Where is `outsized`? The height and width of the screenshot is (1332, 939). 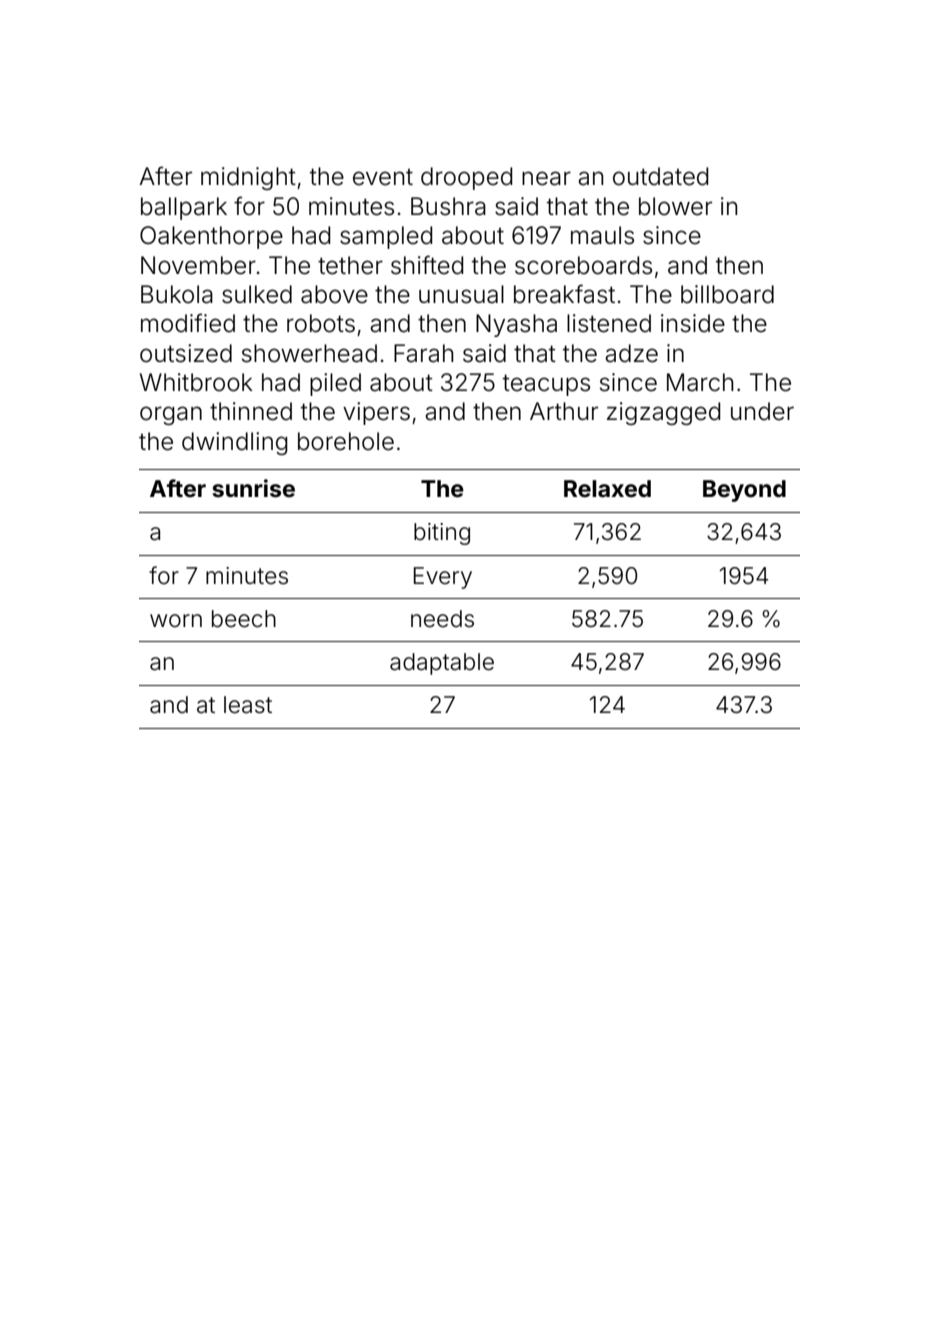
outsized is located at coordinates (186, 353).
